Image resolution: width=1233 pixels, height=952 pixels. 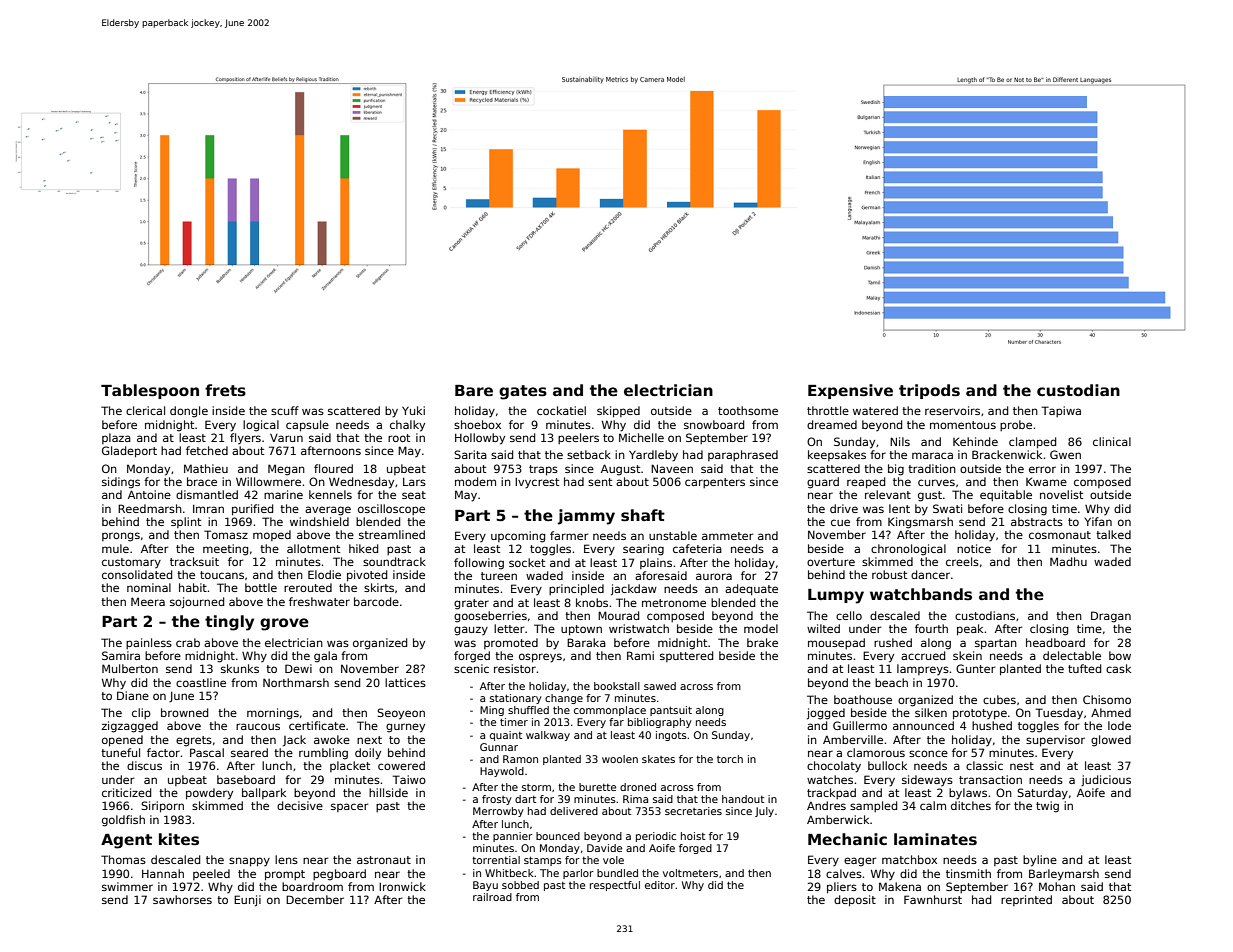 What do you see at coordinates (206, 468) in the document?
I see `Mathieu` at bounding box center [206, 468].
